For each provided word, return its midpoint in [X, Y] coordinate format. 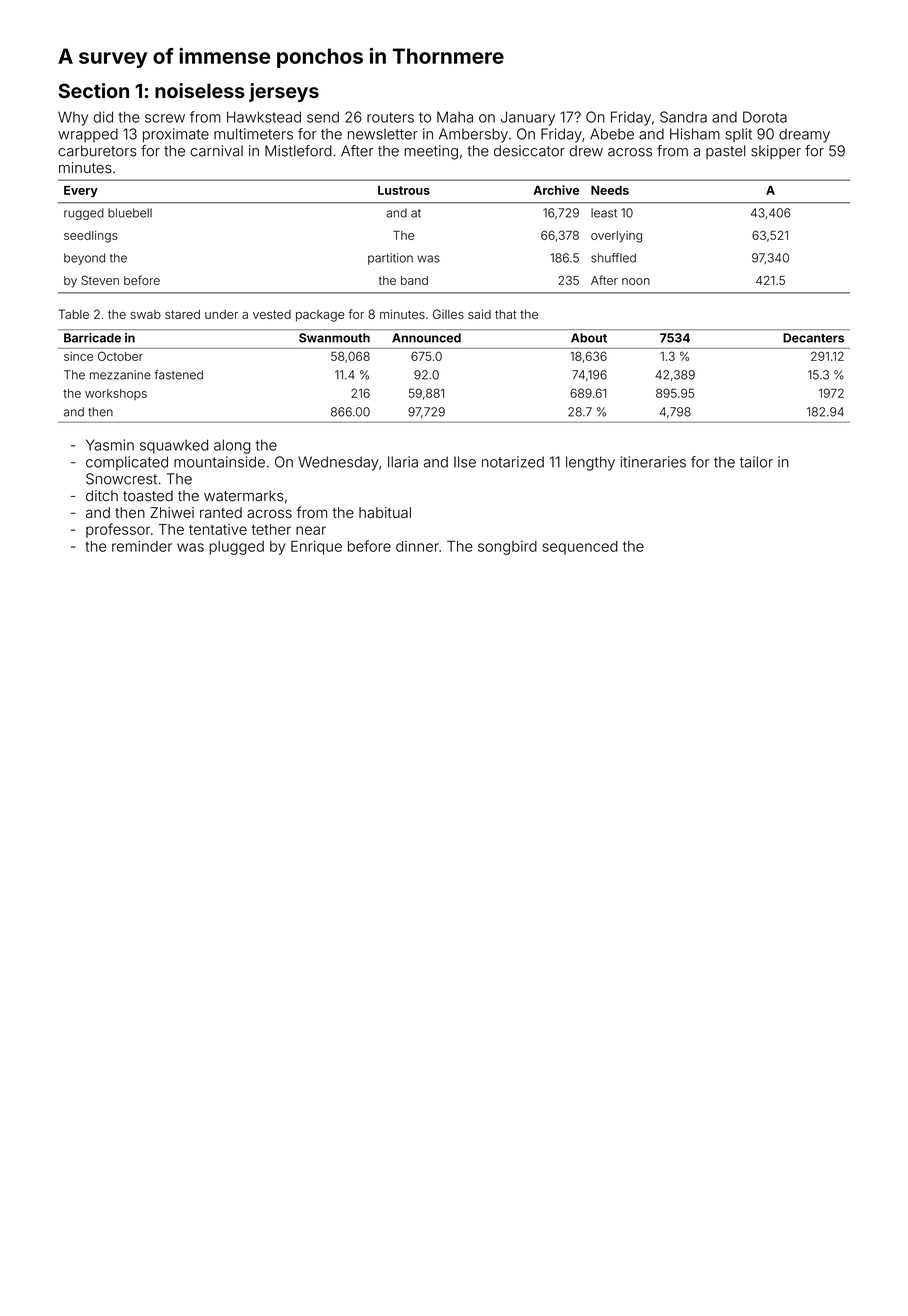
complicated [127, 463]
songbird [507, 548]
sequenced [580, 548]
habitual [385, 512]
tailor [756, 462]
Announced [426, 338]
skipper [776, 152]
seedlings [91, 237]
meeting [431, 152]
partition [390, 259]
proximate [176, 135]
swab [145, 314]
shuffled [613, 258]
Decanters [813, 338]
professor [118, 530]
